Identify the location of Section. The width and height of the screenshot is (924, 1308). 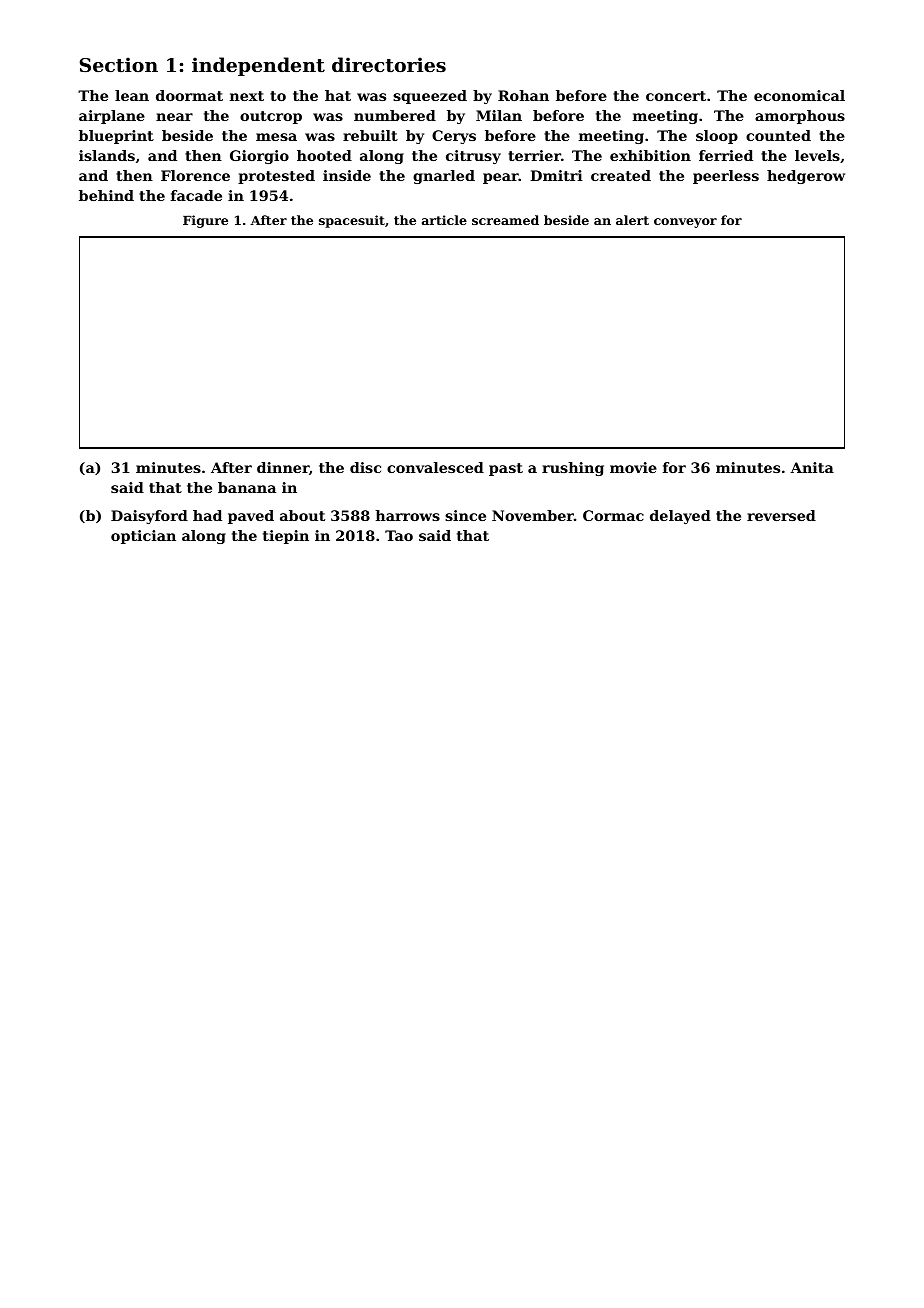
(119, 65).
